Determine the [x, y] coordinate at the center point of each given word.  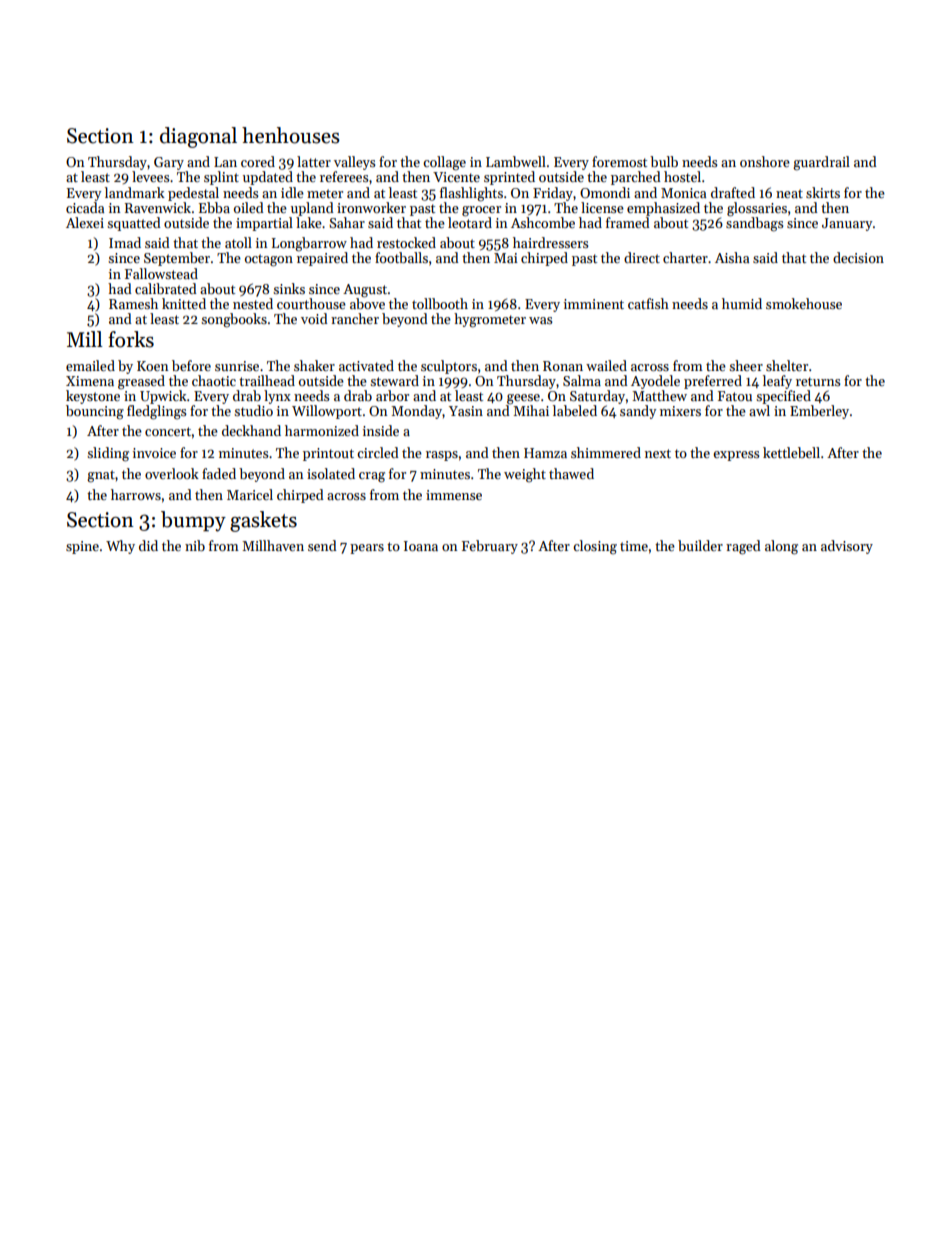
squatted [134, 224]
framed [628, 222]
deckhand [251, 430]
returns [818, 381]
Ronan [563, 366]
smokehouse [804, 303]
